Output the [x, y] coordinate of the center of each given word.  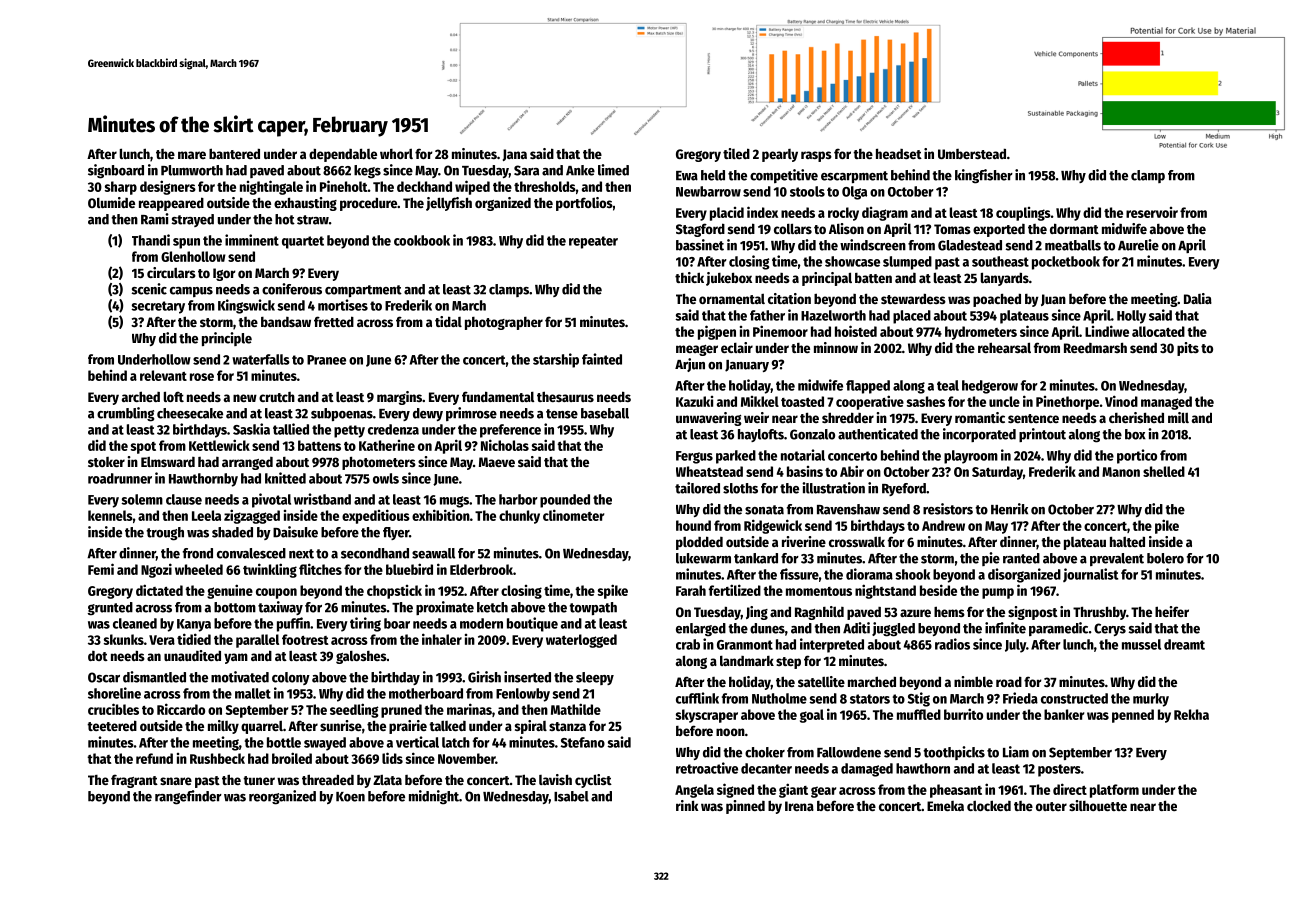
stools [807, 191]
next [301, 554]
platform [1114, 791]
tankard [756, 558]
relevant [163, 375]
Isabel [571, 796]
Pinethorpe [1067, 403]
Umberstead [972, 153]
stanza [567, 726]
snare [176, 781]
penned [1133, 716]
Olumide [111, 202]
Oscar [104, 677]
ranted [1021, 558]
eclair [737, 347]
